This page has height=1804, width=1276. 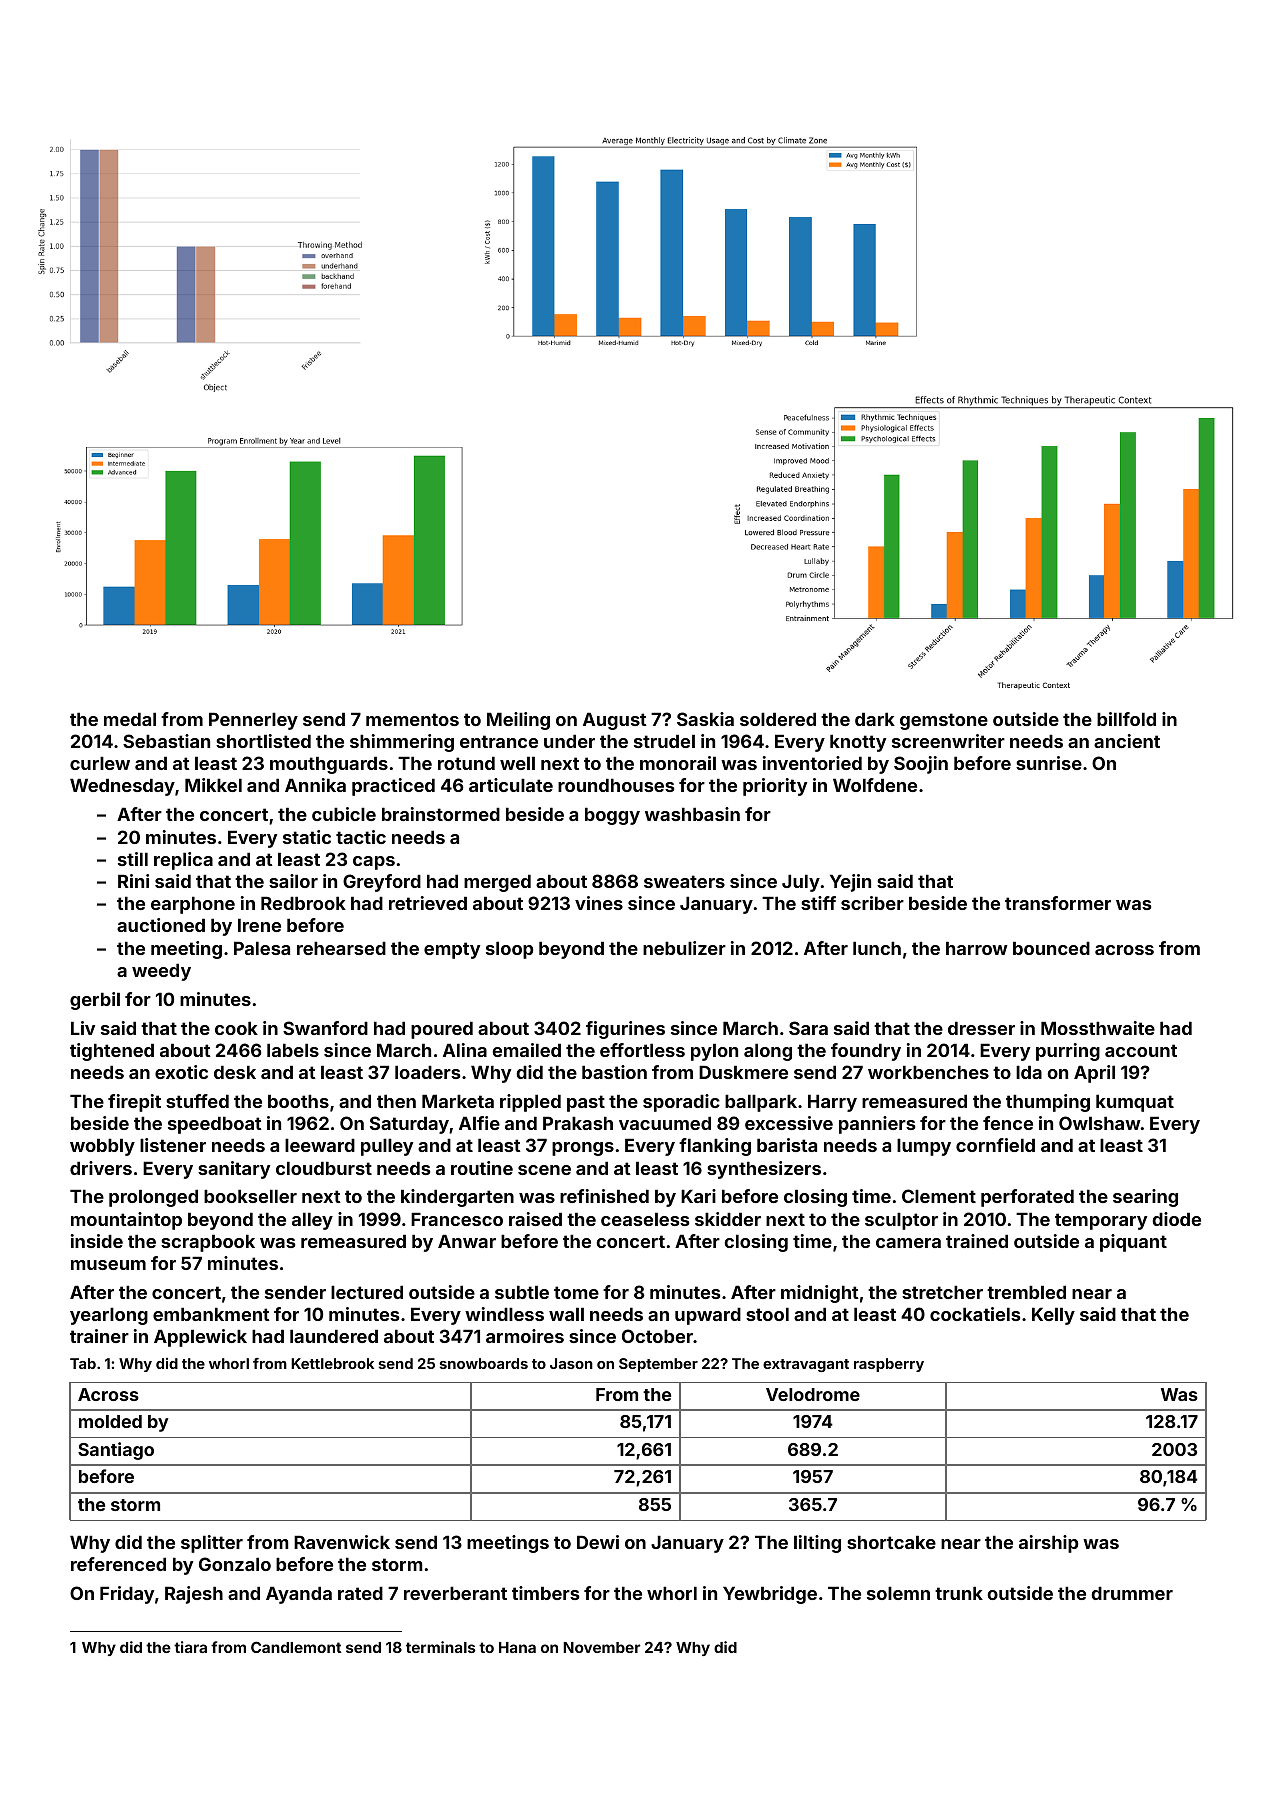 What do you see at coordinates (770, 1595) in the page?
I see `Yewbridge` at bounding box center [770, 1595].
